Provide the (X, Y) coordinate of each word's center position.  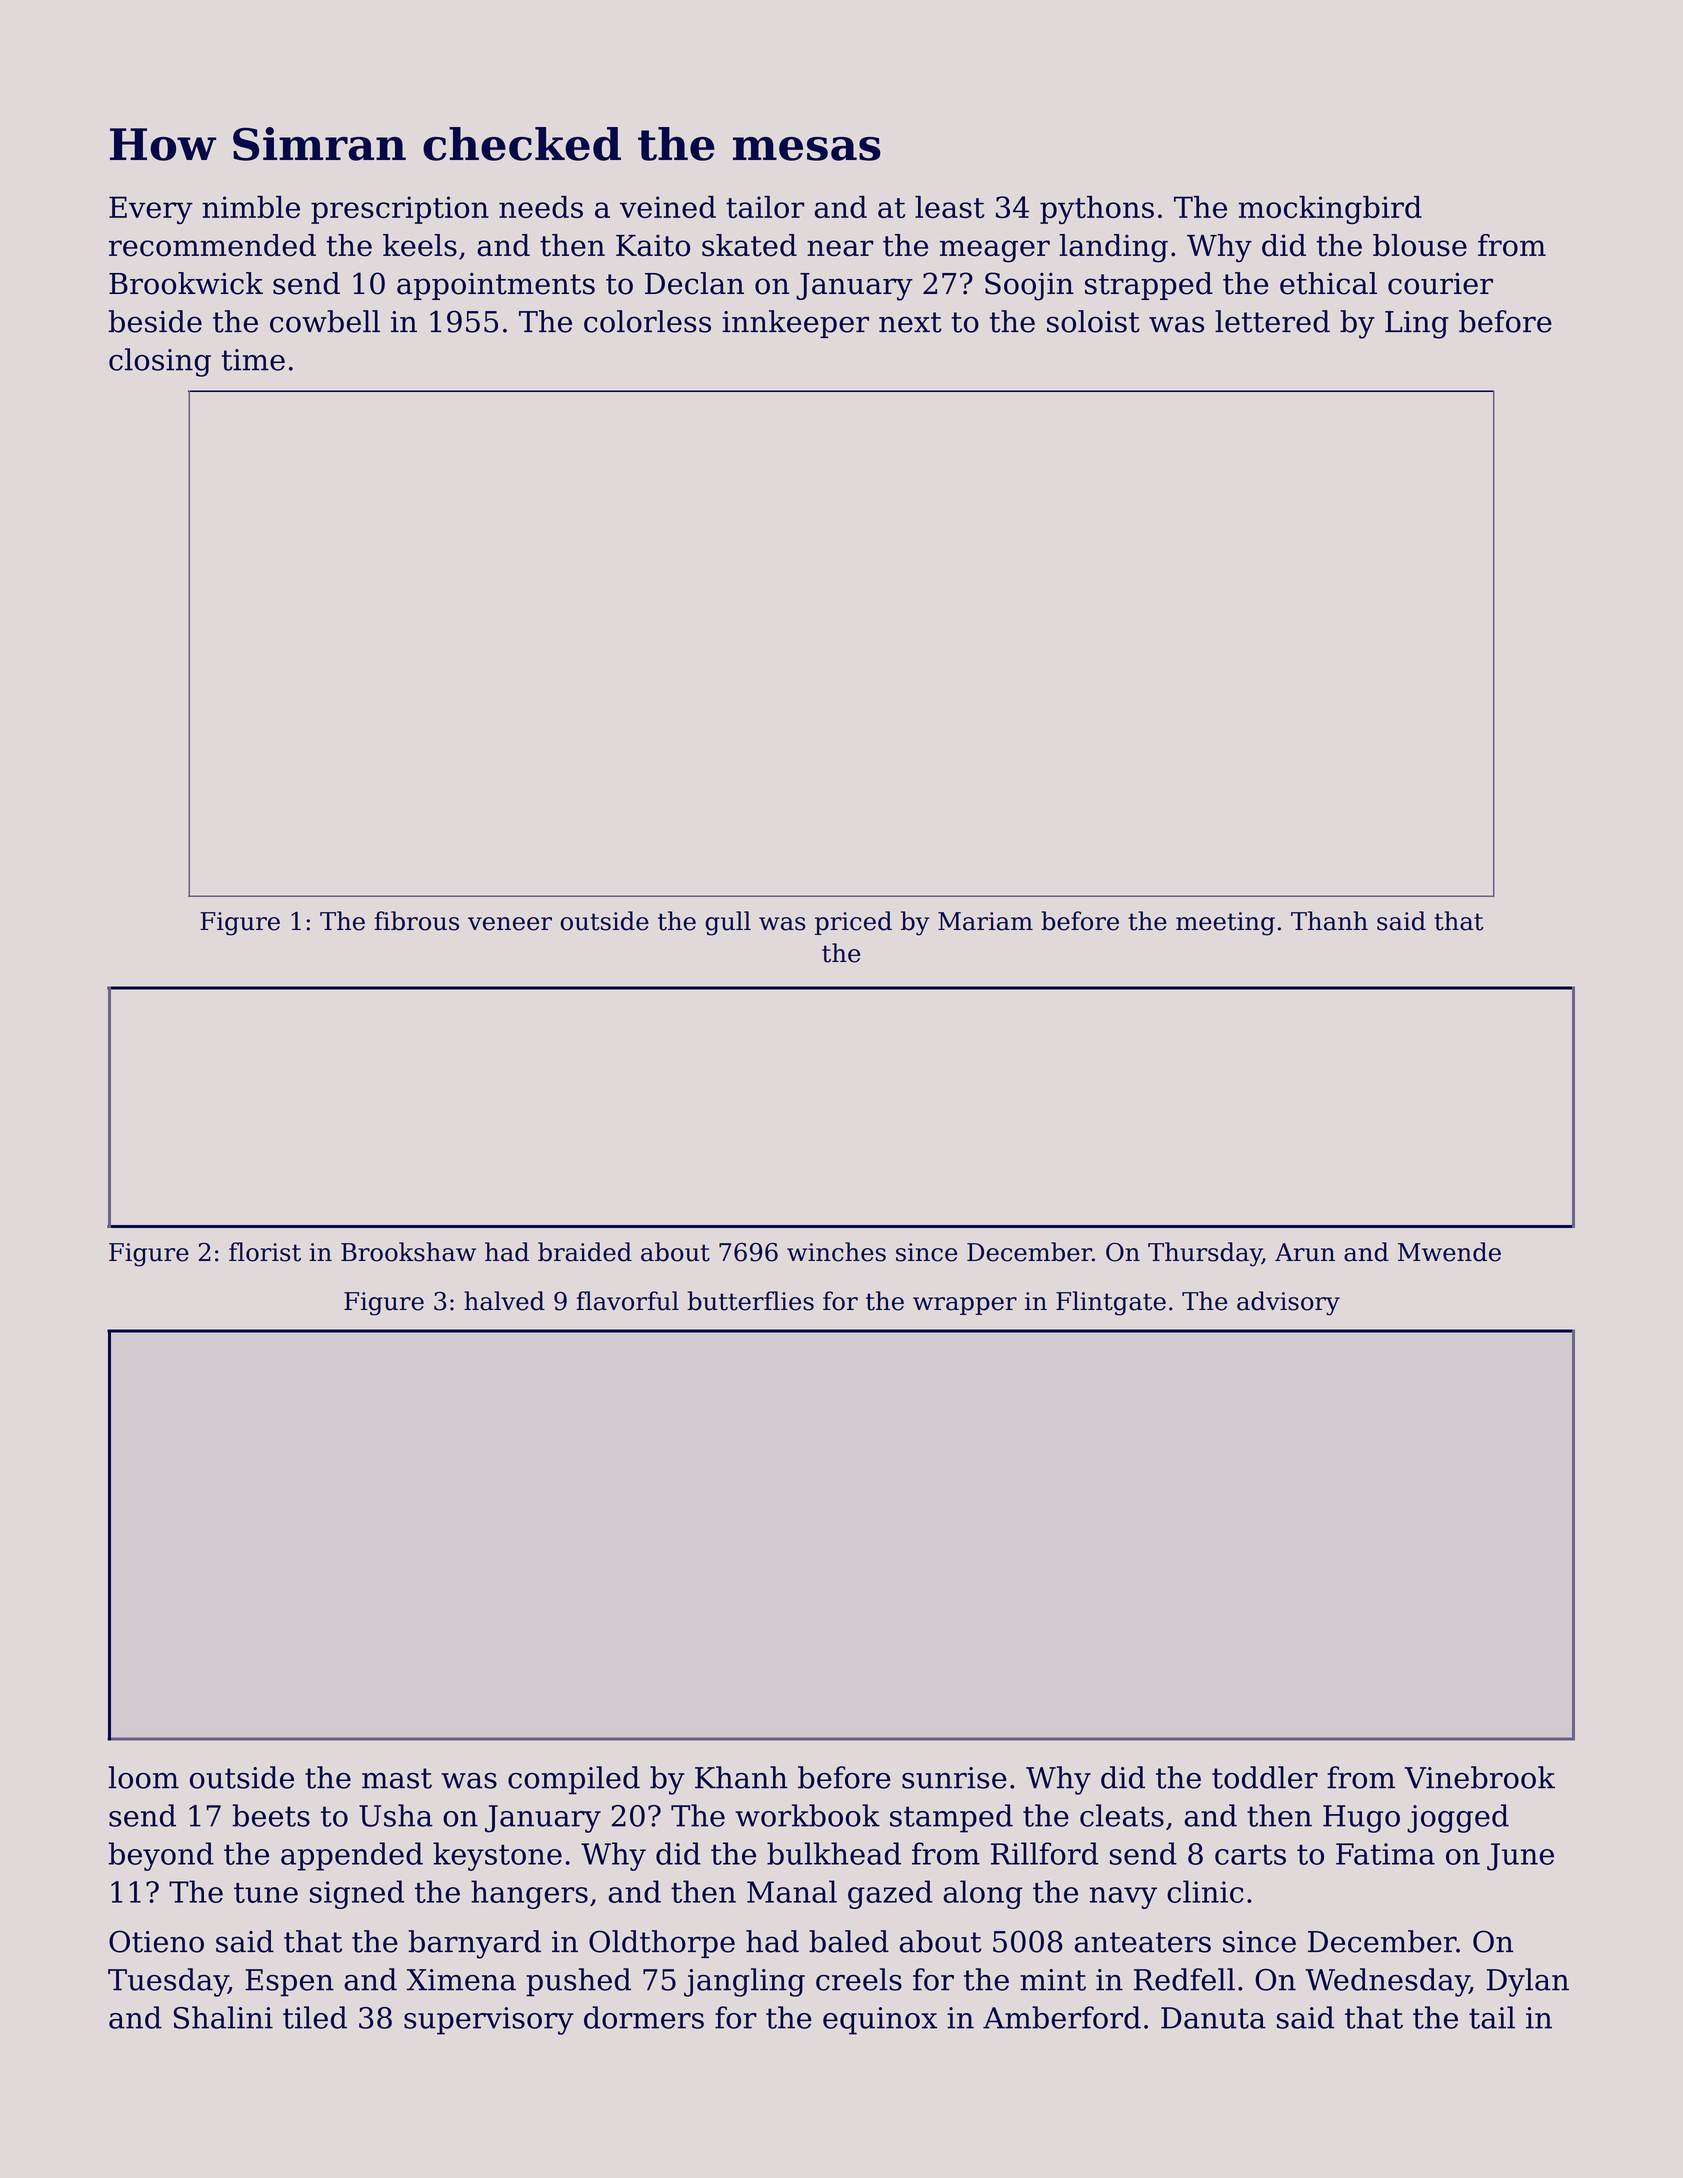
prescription (400, 210)
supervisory (489, 2021)
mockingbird (1330, 210)
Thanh (1329, 921)
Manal (792, 1891)
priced (853, 923)
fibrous (416, 921)
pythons (1097, 210)
